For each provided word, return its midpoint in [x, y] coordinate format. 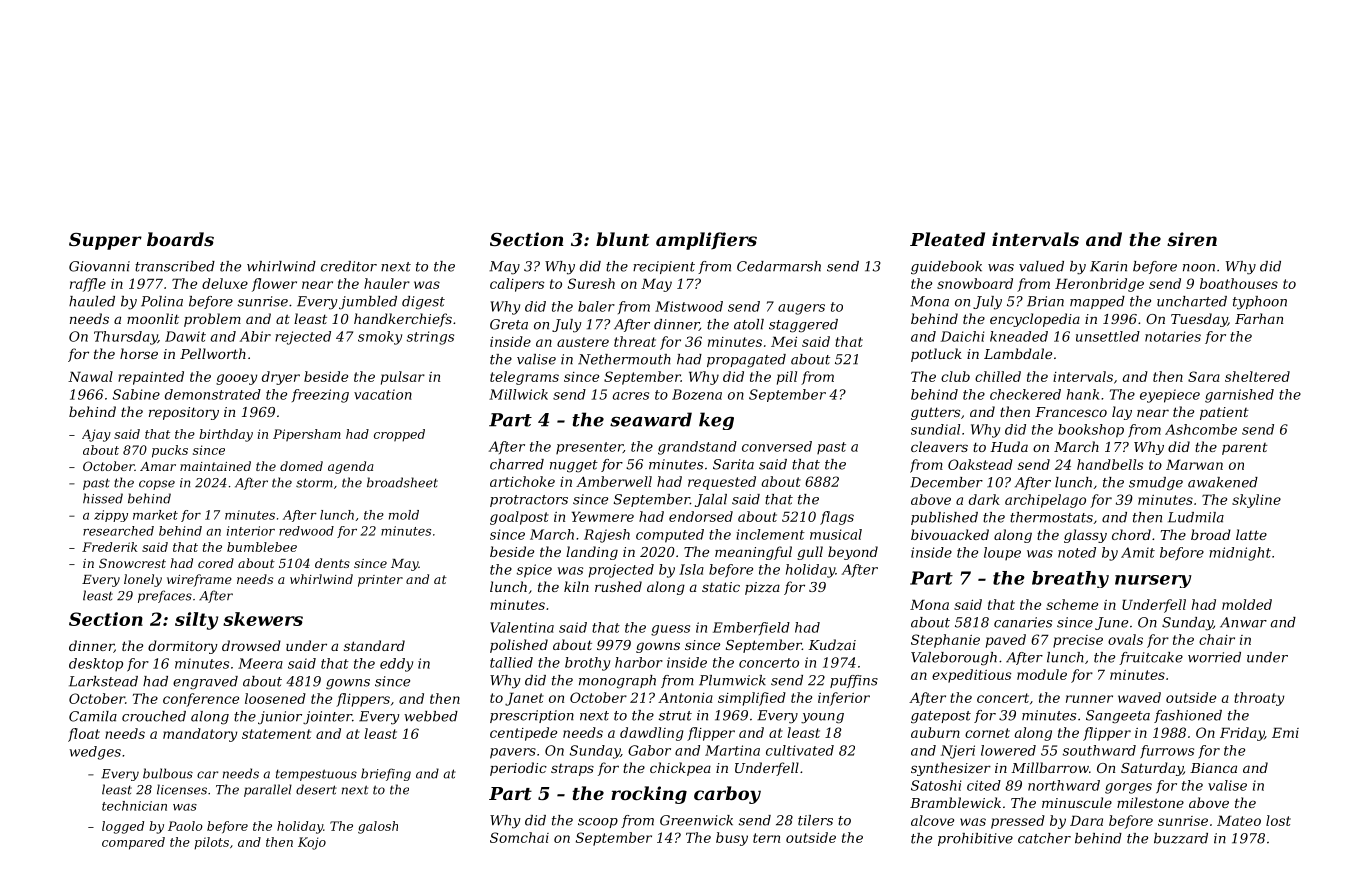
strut [675, 716]
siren [1192, 239]
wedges [95, 753]
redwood [306, 531]
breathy [1070, 579]
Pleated [947, 239]
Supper [105, 241]
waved [1139, 697]
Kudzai [832, 645]
